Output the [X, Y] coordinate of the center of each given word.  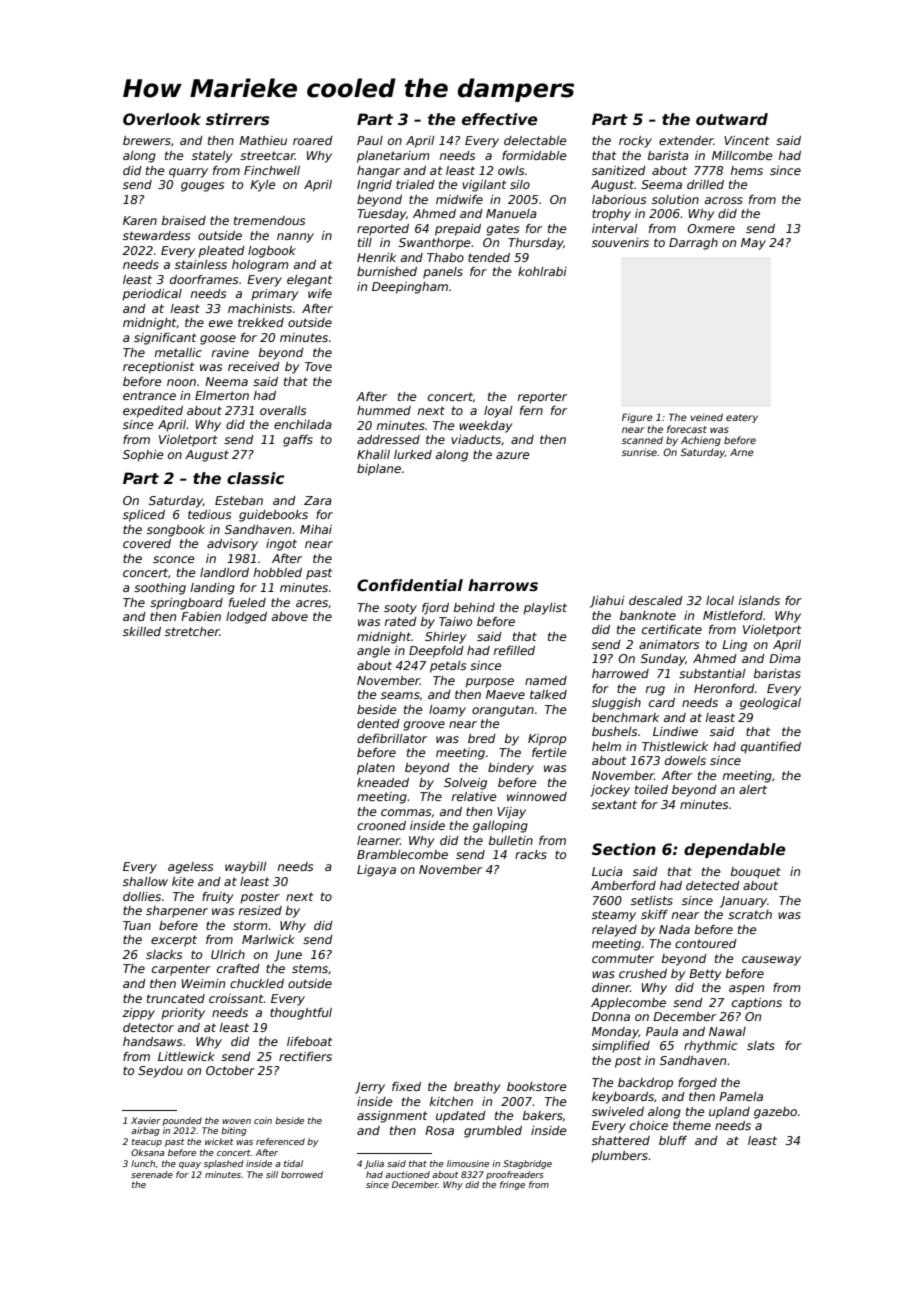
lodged [246, 618]
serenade [152, 1174]
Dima [785, 658]
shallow [145, 881]
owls [511, 170]
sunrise [639, 452]
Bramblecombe [402, 854]
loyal [498, 412]
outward [732, 119]
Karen [140, 220]
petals [448, 667]
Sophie [143, 456]
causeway [771, 961]
